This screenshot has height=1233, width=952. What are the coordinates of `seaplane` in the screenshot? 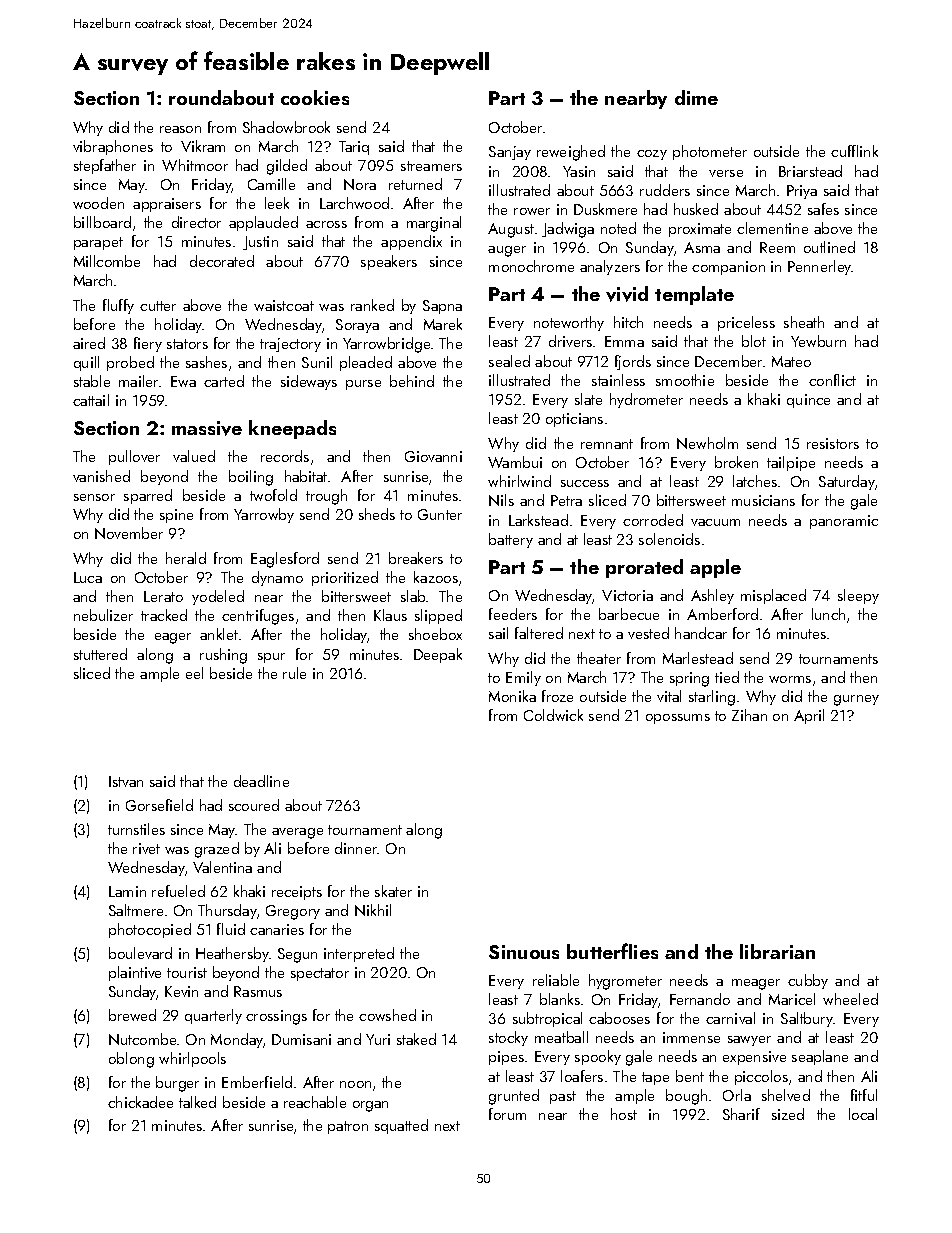 It's located at (820, 1057).
